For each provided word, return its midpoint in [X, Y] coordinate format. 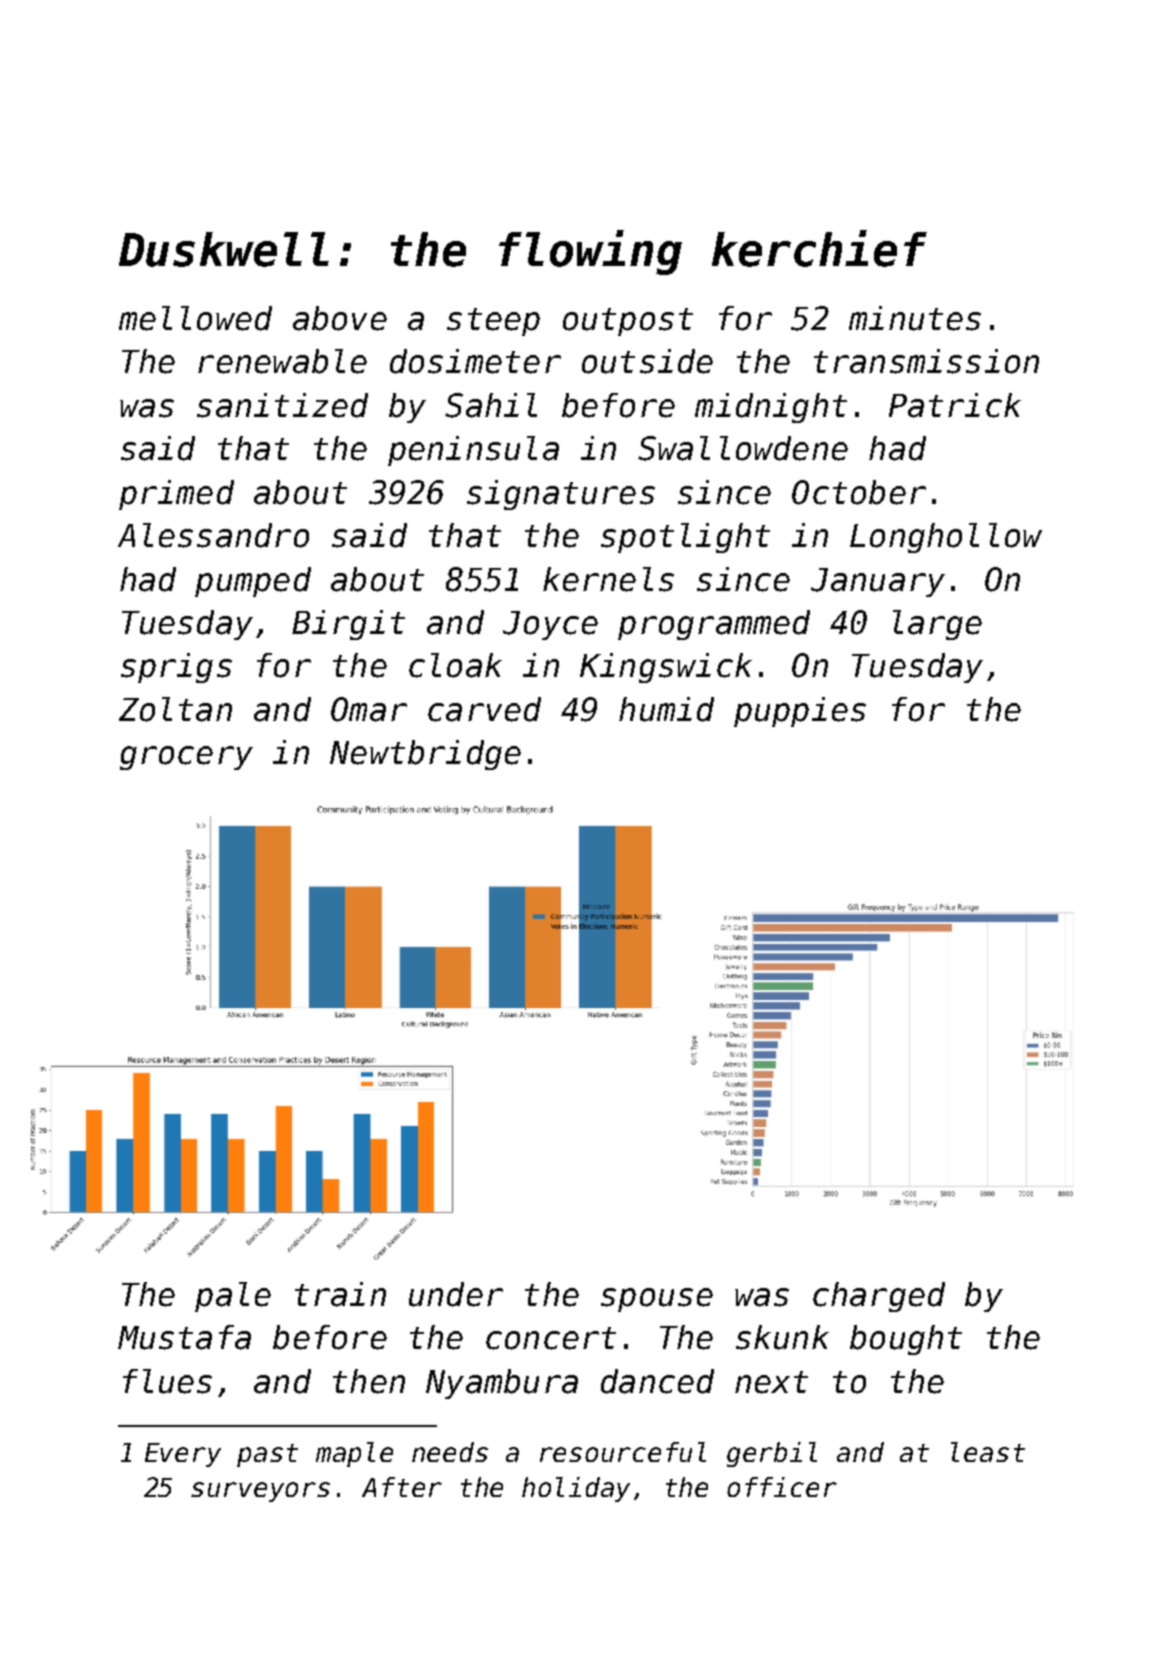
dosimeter [475, 361]
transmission [926, 361]
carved [484, 709]
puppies [800, 712]
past [267, 1455]
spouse [657, 1300]
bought [906, 1340]
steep [493, 322]
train [340, 1294]
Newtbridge [425, 755]
